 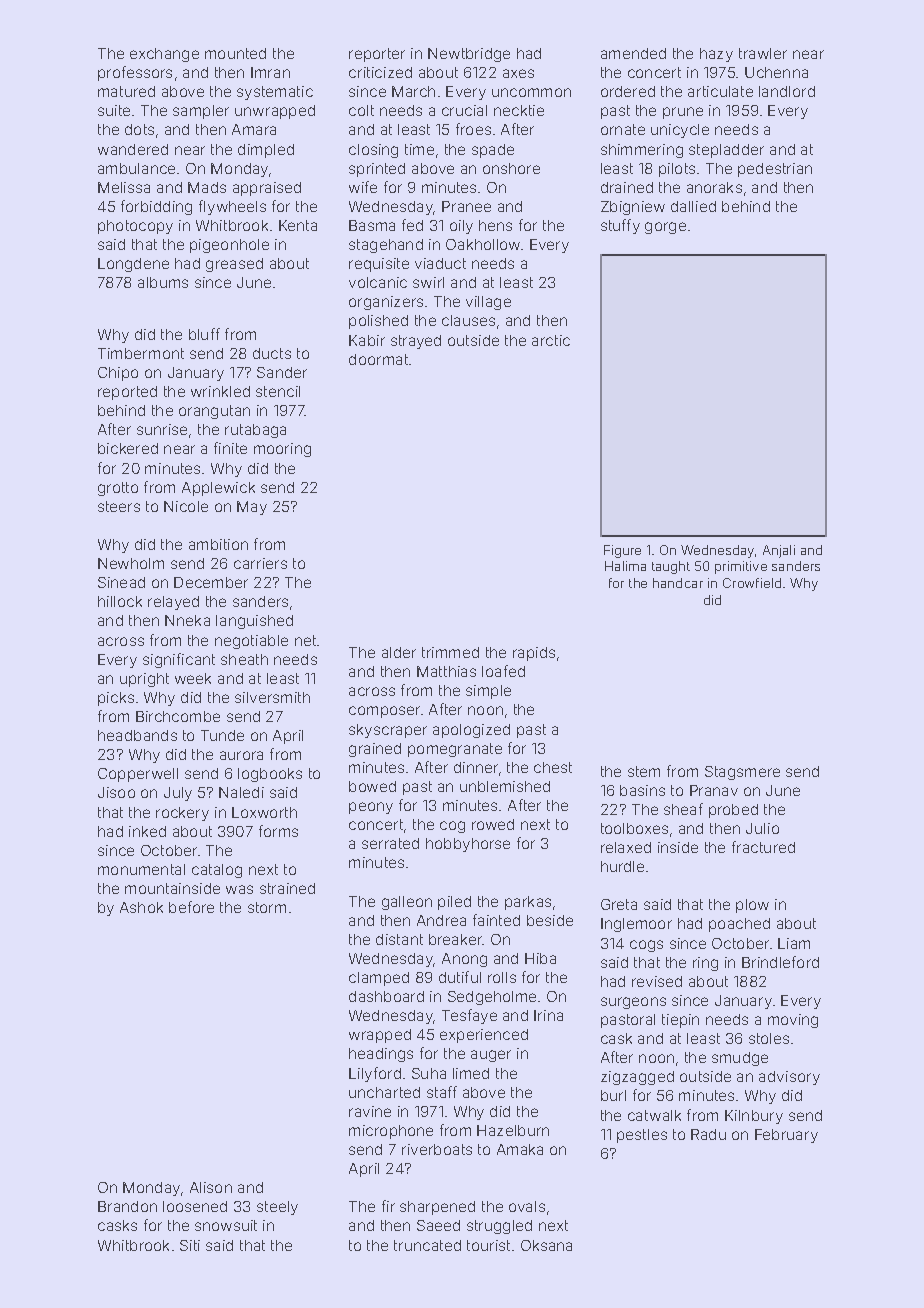 What do you see at coordinates (232, 207) in the screenshot?
I see `flywheels` at bounding box center [232, 207].
